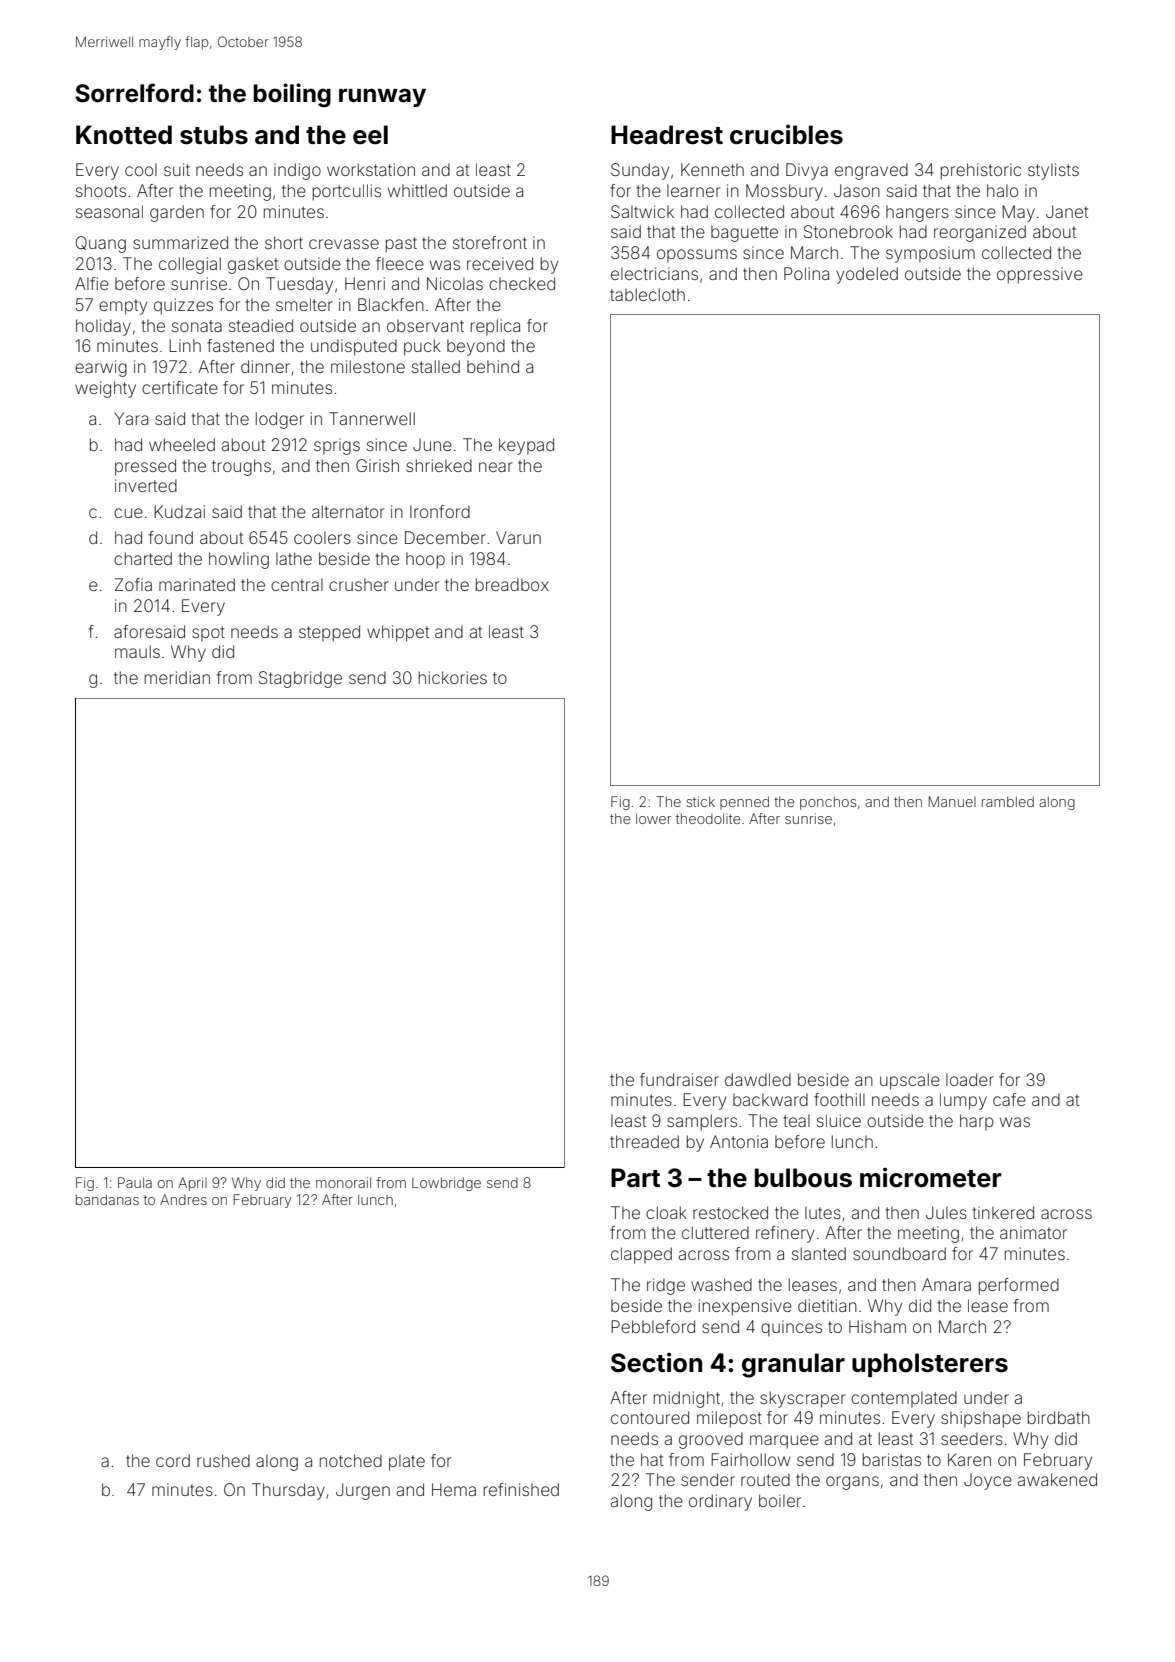 This document has width=1175, height=1662. What do you see at coordinates (700, 801) in the document?
I see `stick` at bounding box center [700, 801].
